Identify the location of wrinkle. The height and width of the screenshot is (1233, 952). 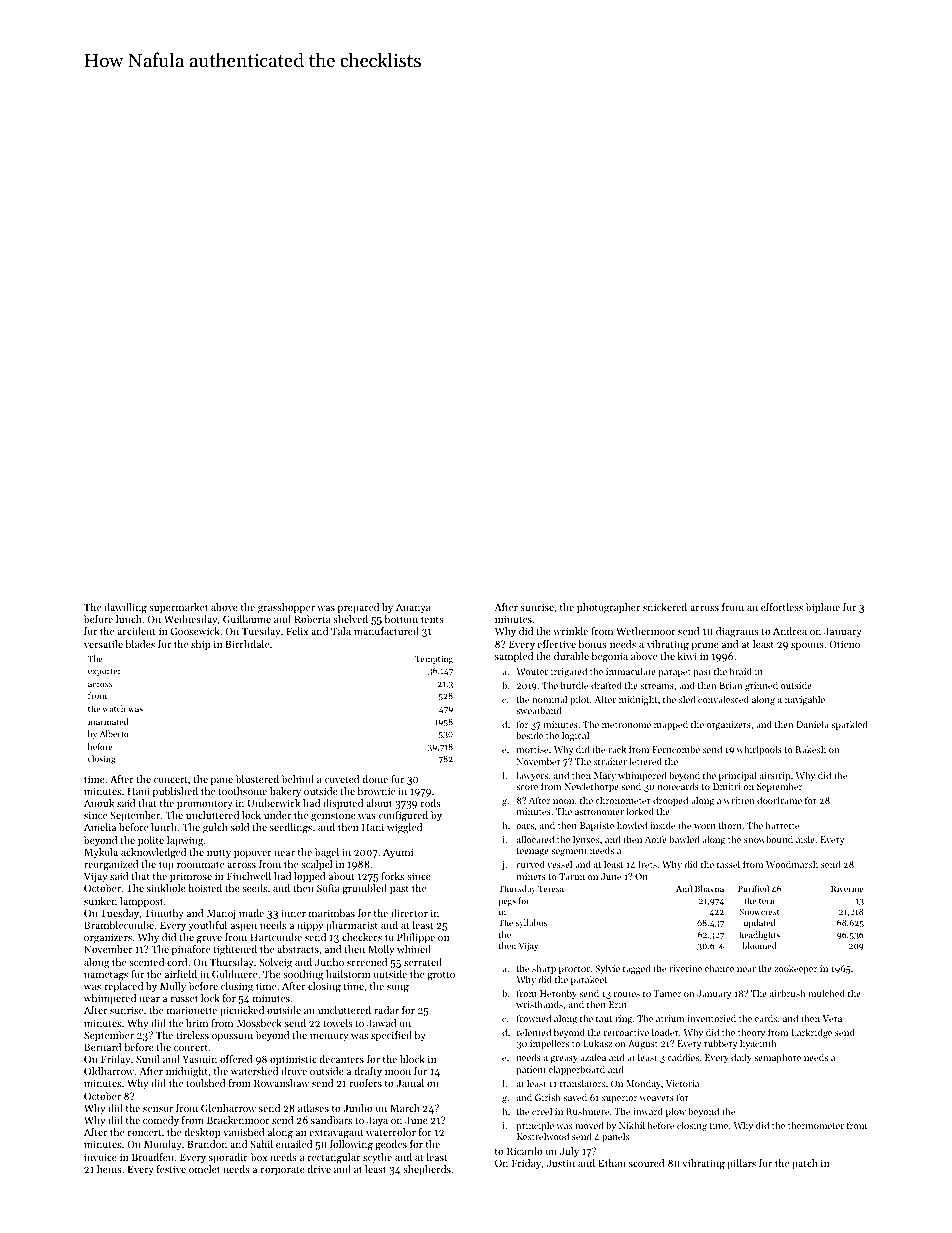
(570, 631).
